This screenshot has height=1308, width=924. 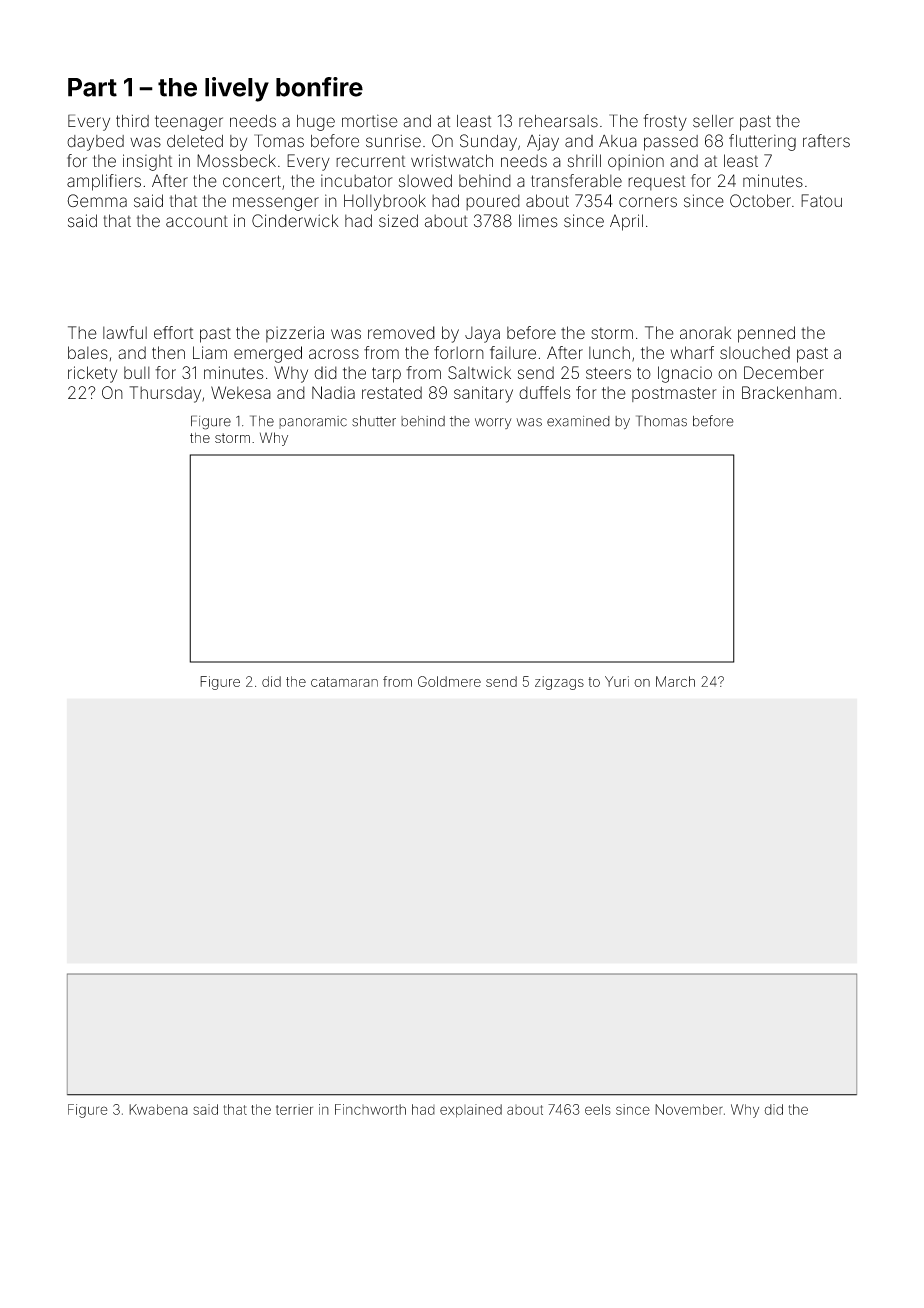 What do you see at coordinates (92, 87) in the screenshot?
I see `Part` at bounding box center [92, 87].
